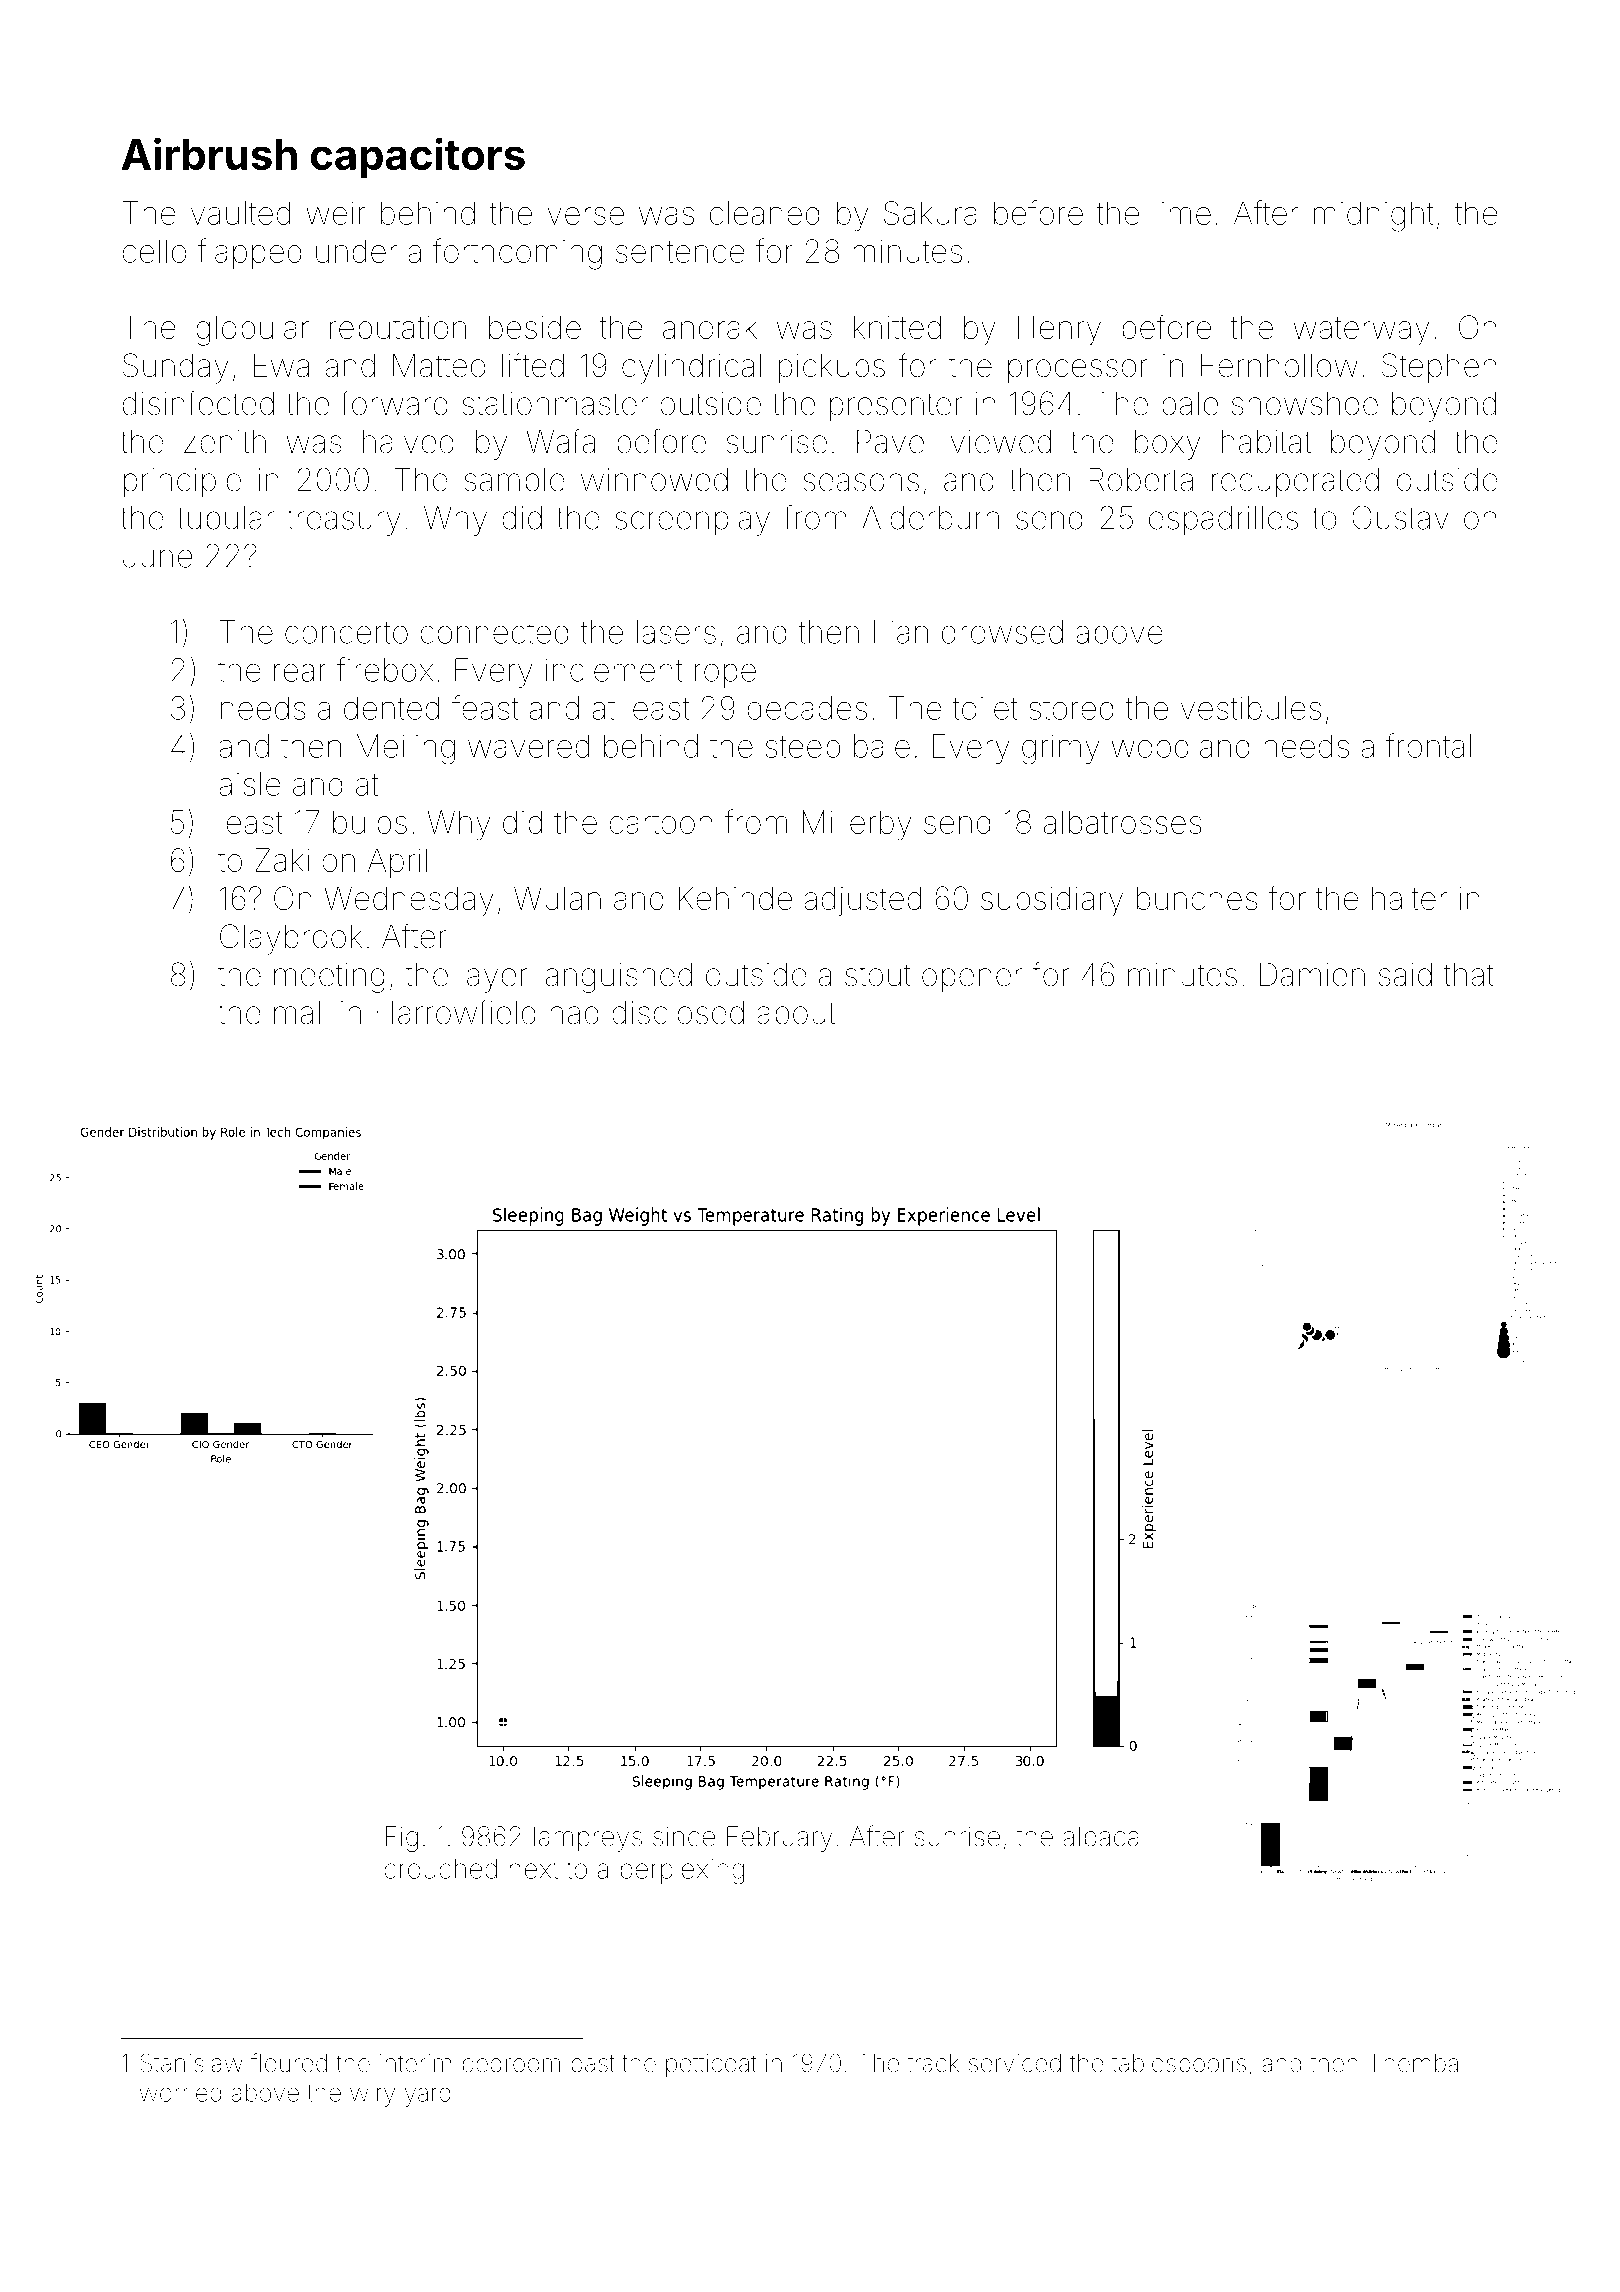  What do you see at coordinates (289, 2063) in the screenshot?
I see `floured` at bounding box center [289, 2063].
